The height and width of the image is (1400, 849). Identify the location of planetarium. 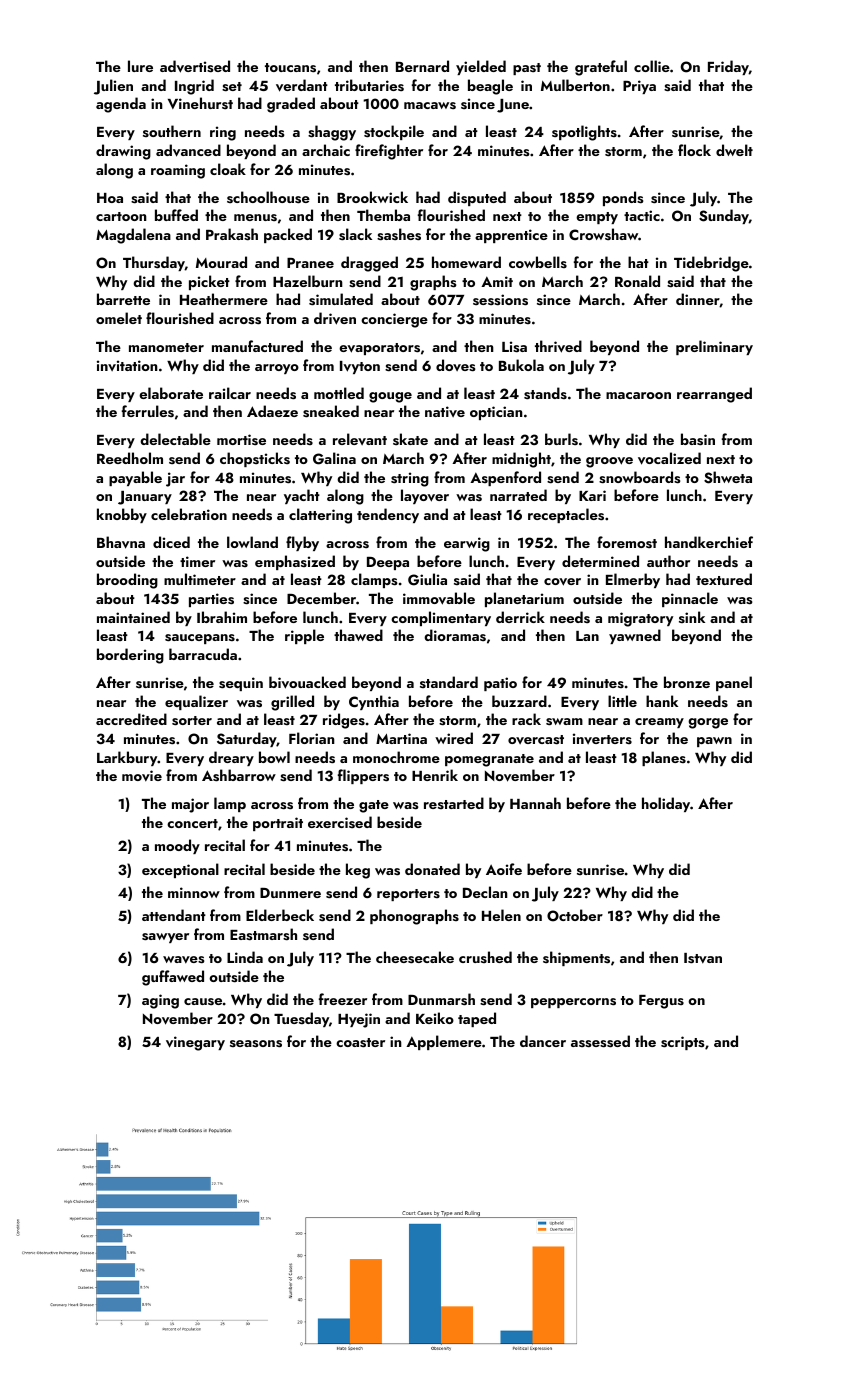
(524, 599).
